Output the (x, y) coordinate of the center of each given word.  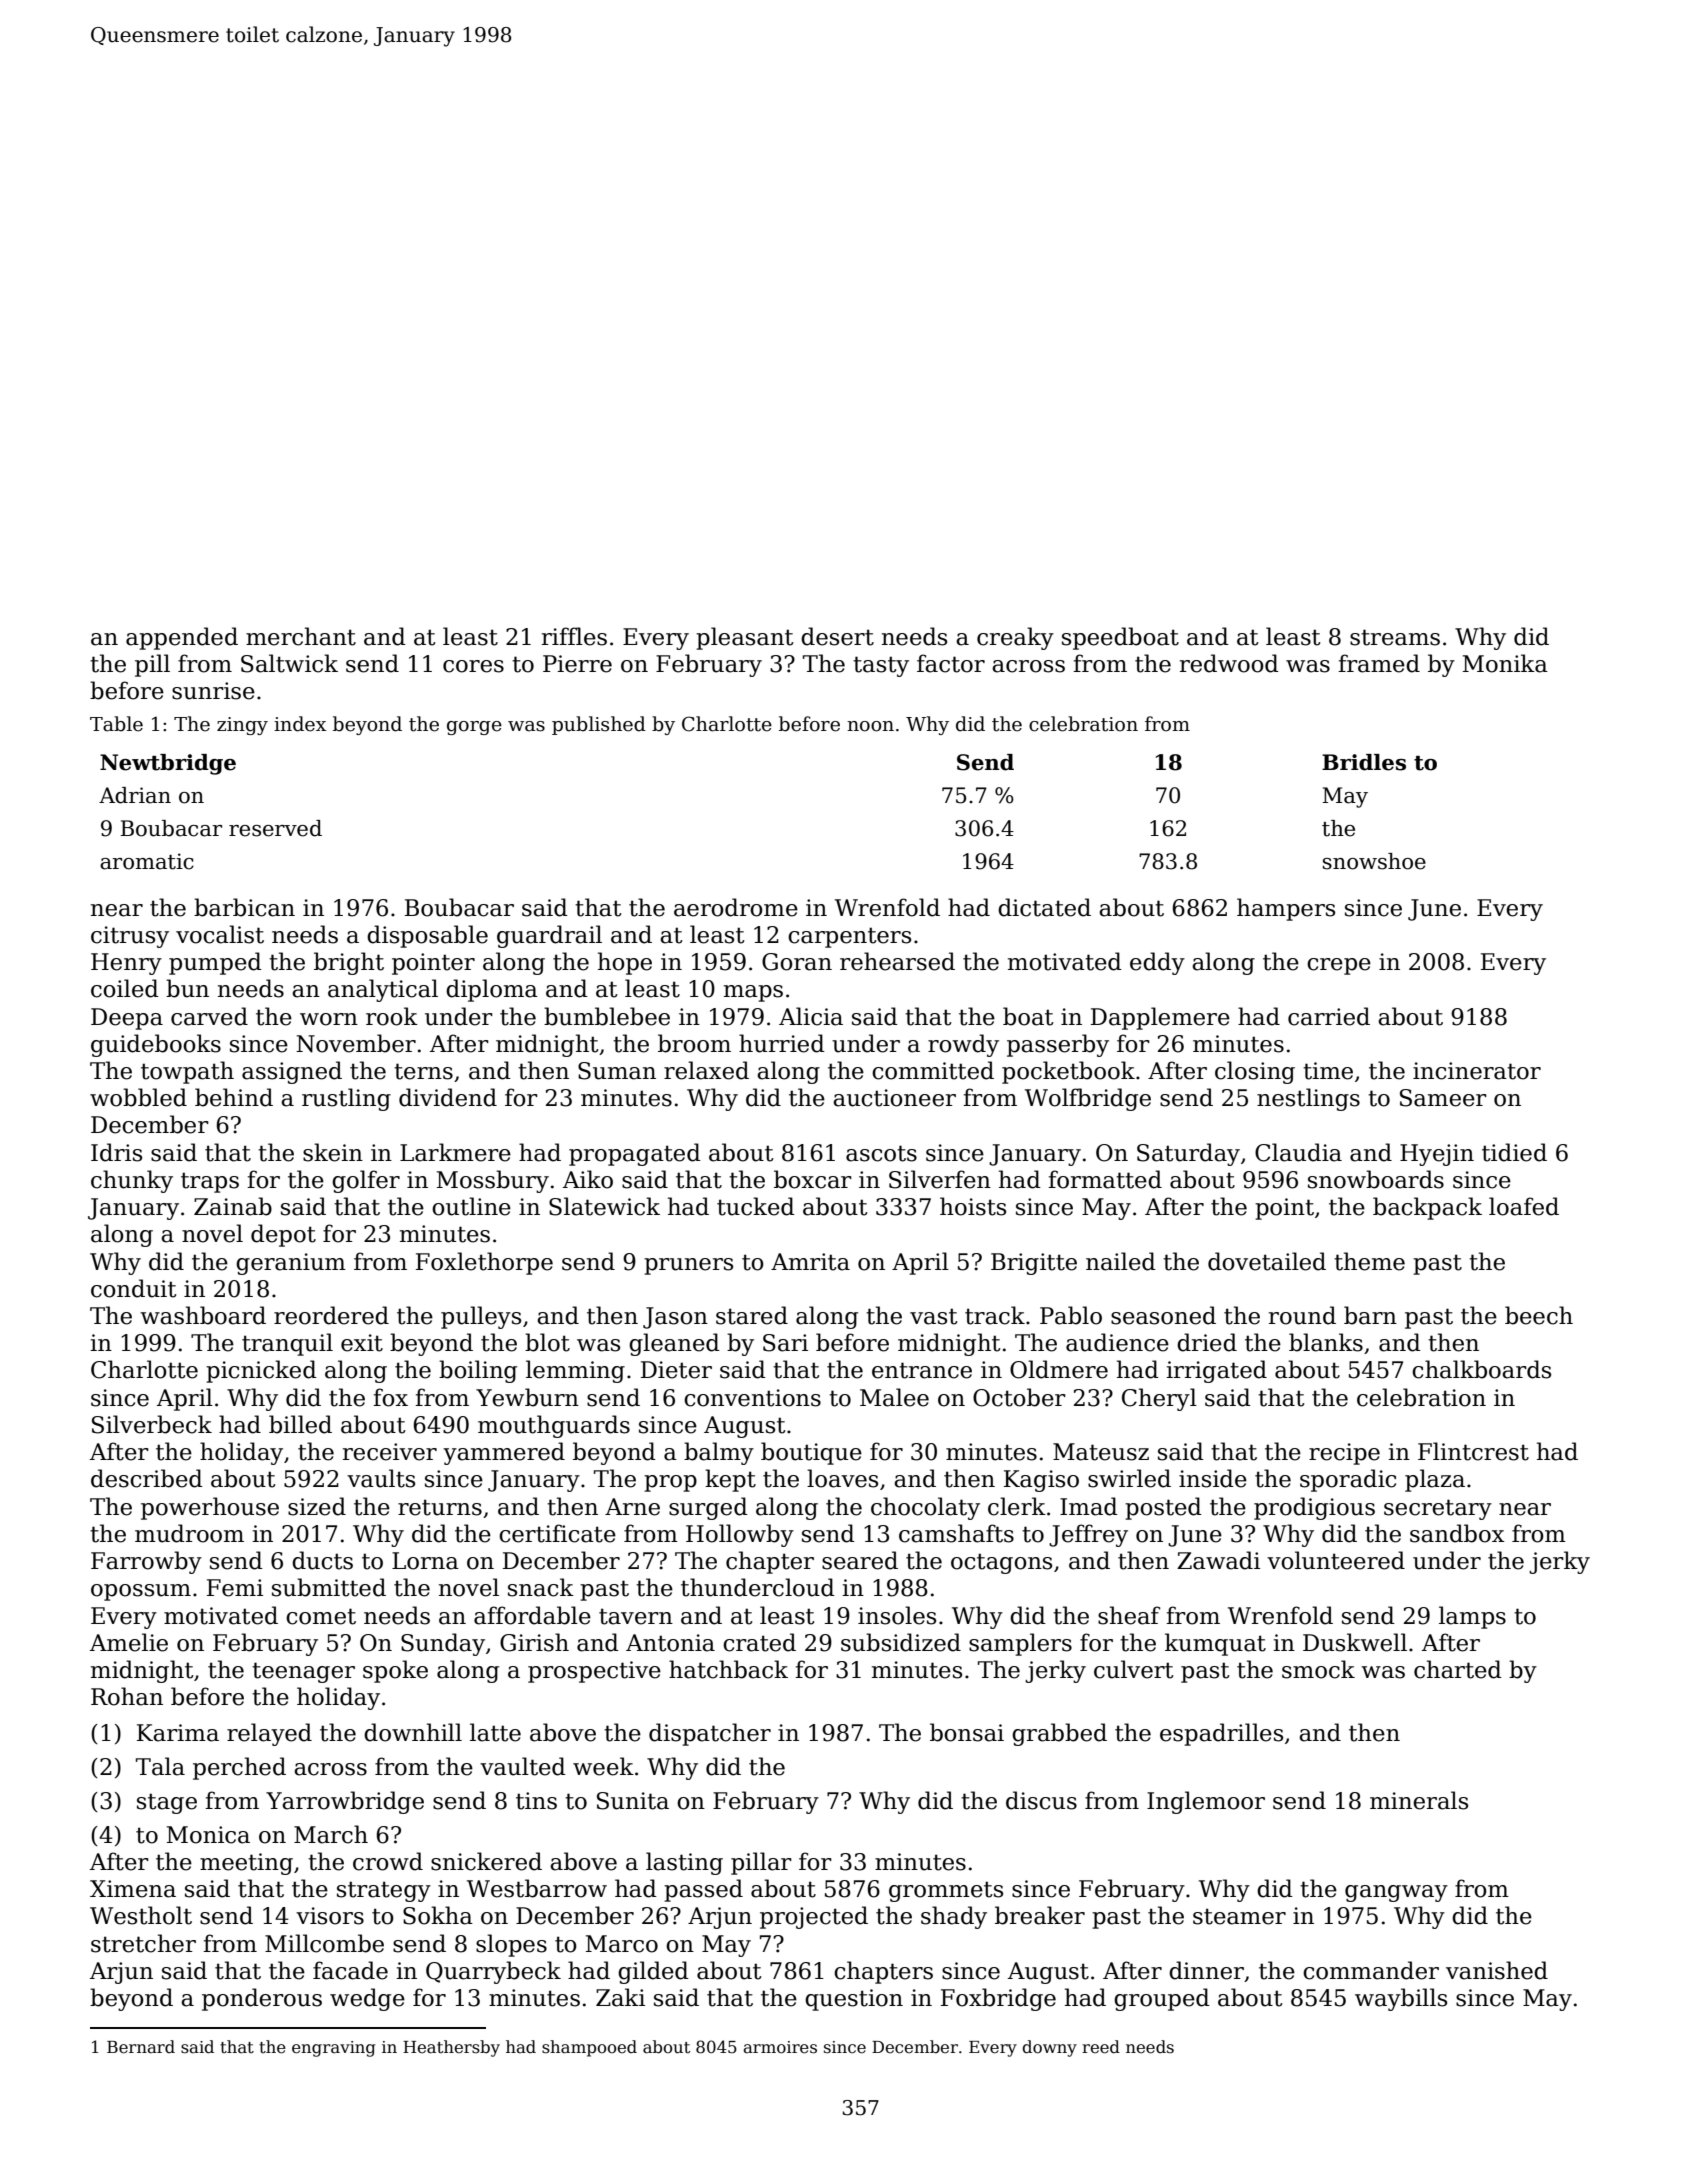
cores (473, 666)
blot (547, 1342)
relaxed (706, 1070)
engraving (334, 2049)
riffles (574, 636)
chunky (132, 1181)
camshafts (956, 1533)
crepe (1339, 966)
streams (1395, 637)
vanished (1497, 1970)
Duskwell (1355, 1642)
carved (209, 1016)
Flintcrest (1473, 1451)
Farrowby (146, 1562)
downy (1049, 2048)
